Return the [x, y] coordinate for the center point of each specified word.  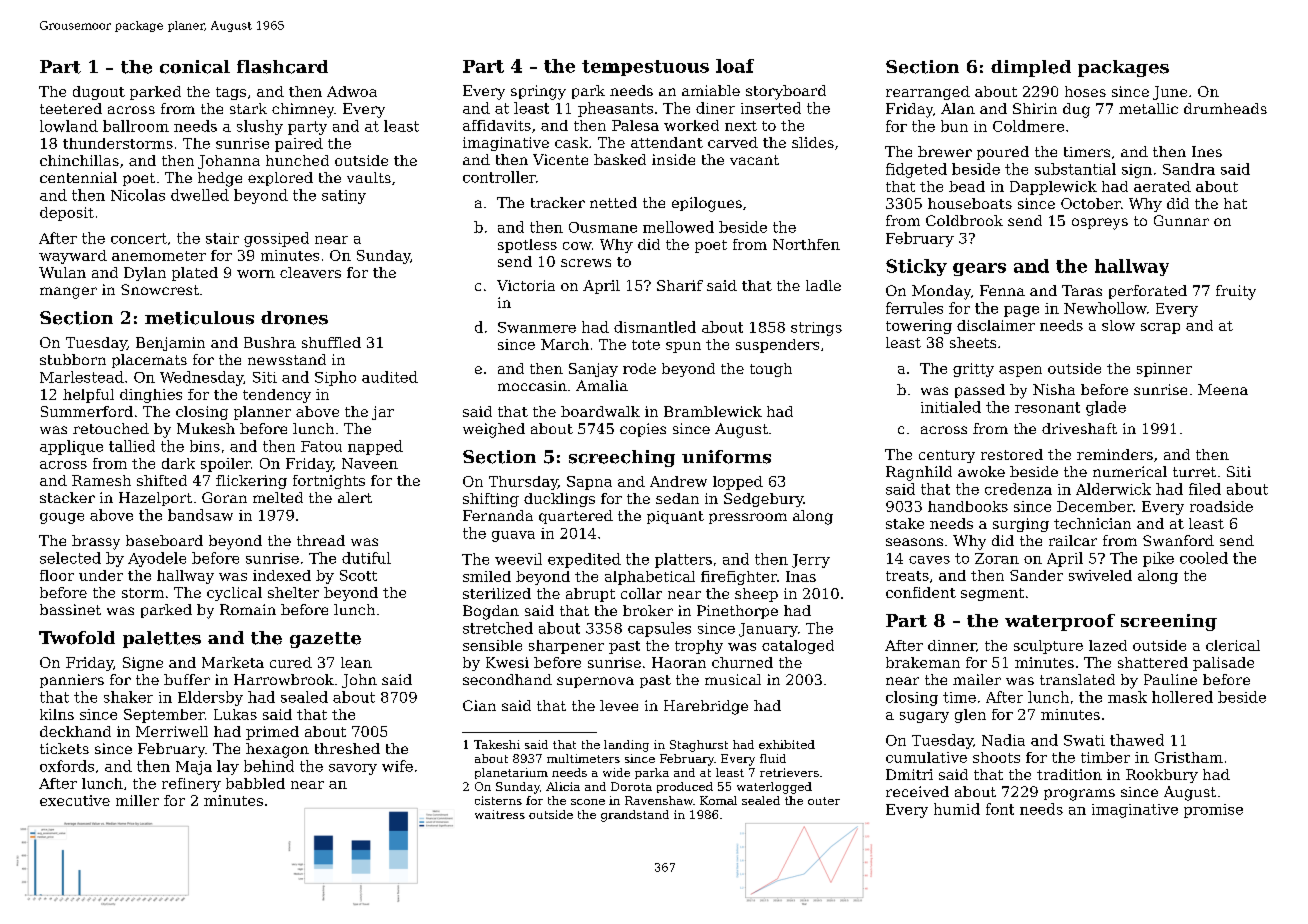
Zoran [997, 558]
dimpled [1031, 68]
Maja [194, 768]
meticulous [199, 318]
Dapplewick [1053, 188]
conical [195, 67]
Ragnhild [919, 473]
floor [57, 575]
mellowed [678, 227]
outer [824, 801]
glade [1106, 408]
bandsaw [200, 515]
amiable [711, 90]
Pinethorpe [737, 612]
